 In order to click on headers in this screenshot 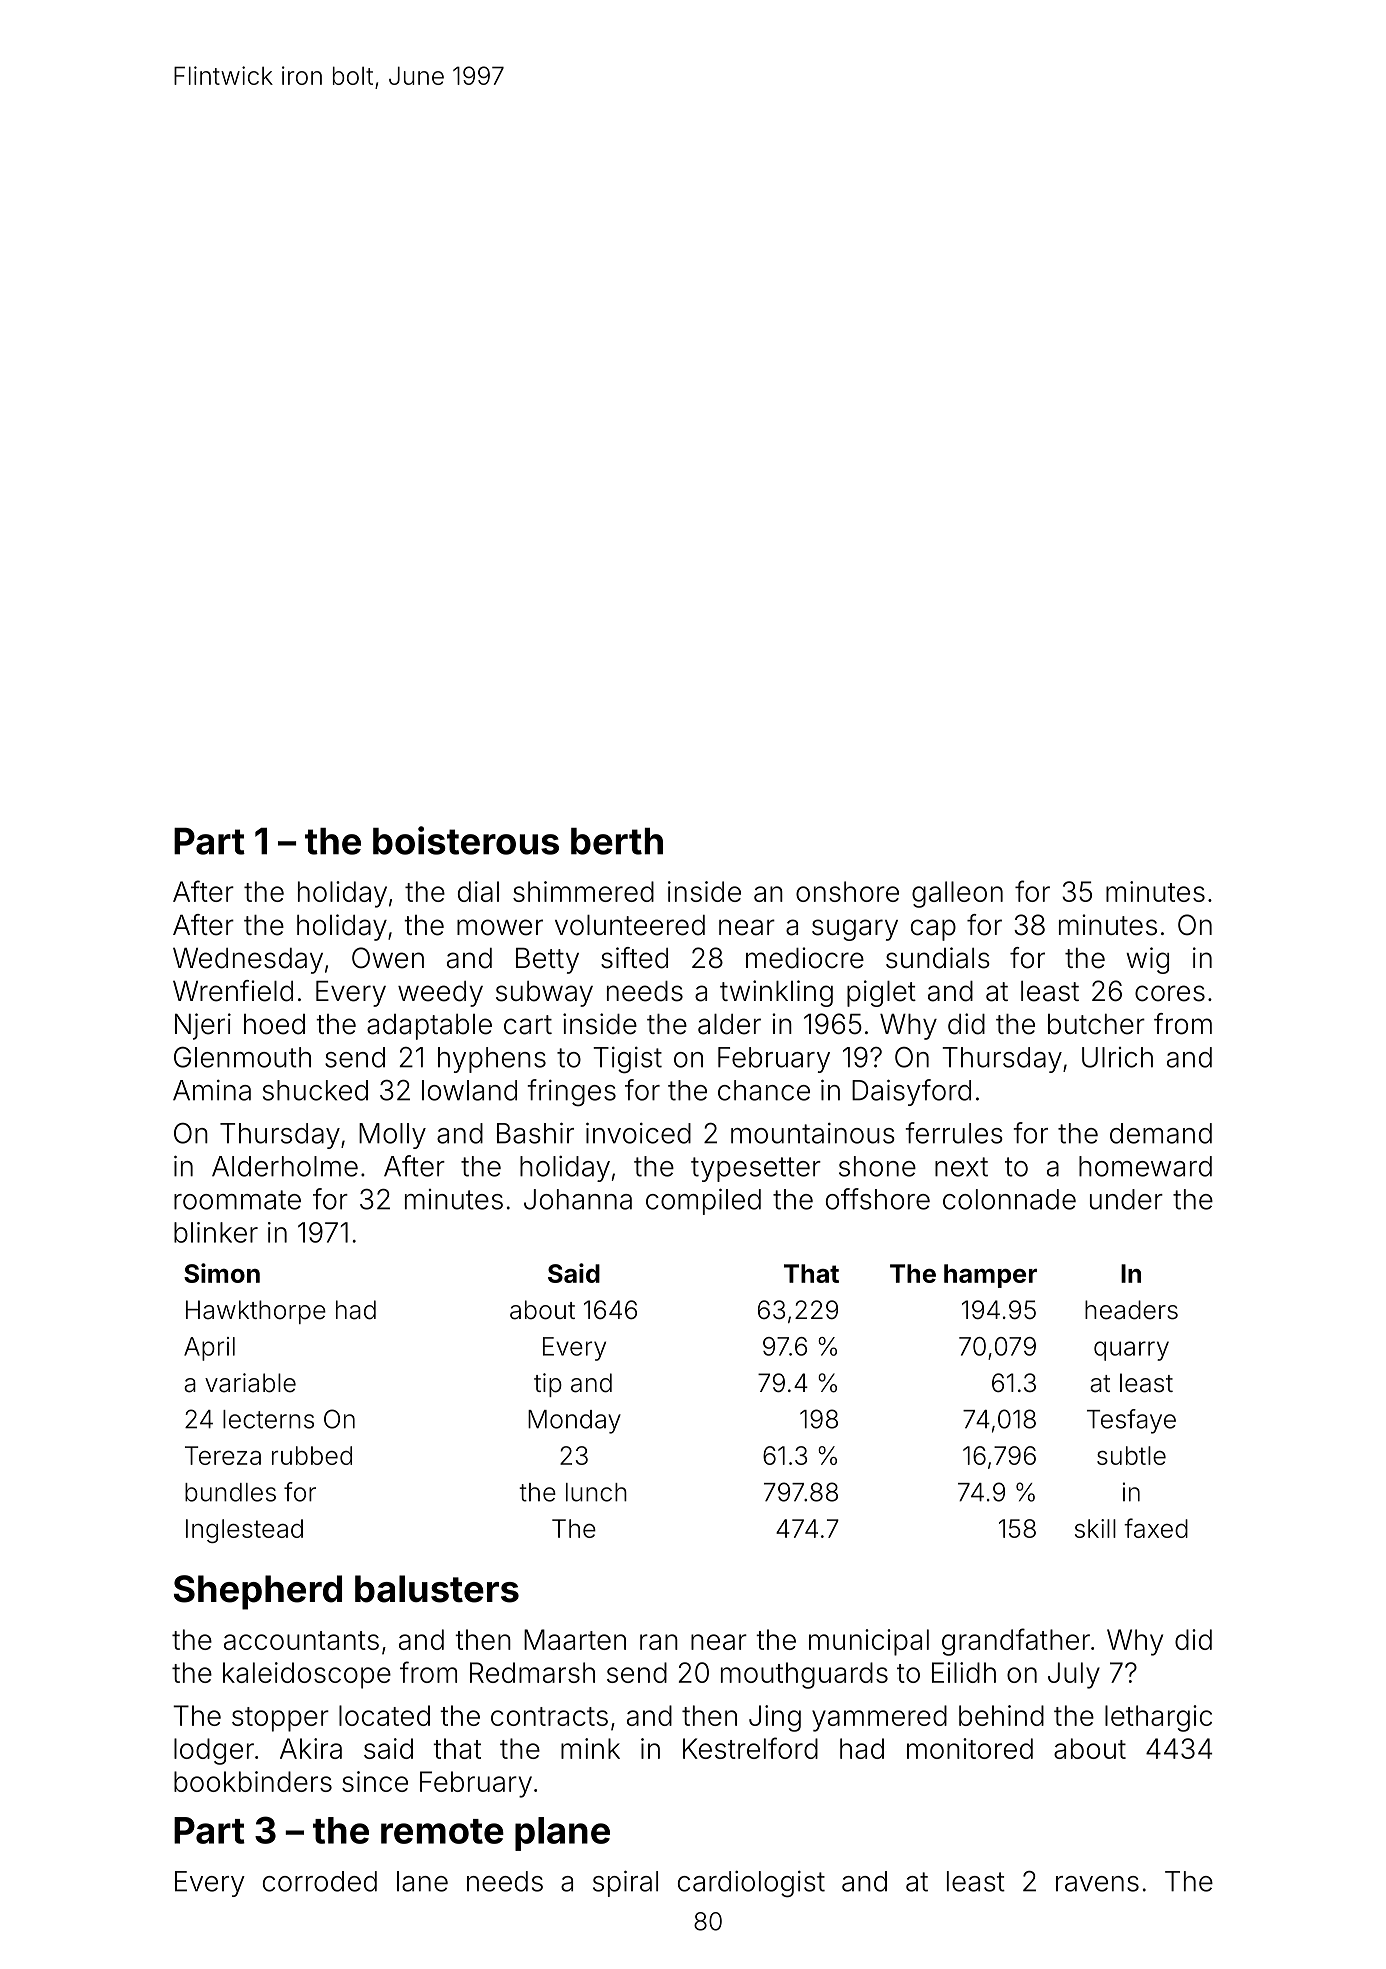, I will do `click(1131, 1310)`.
